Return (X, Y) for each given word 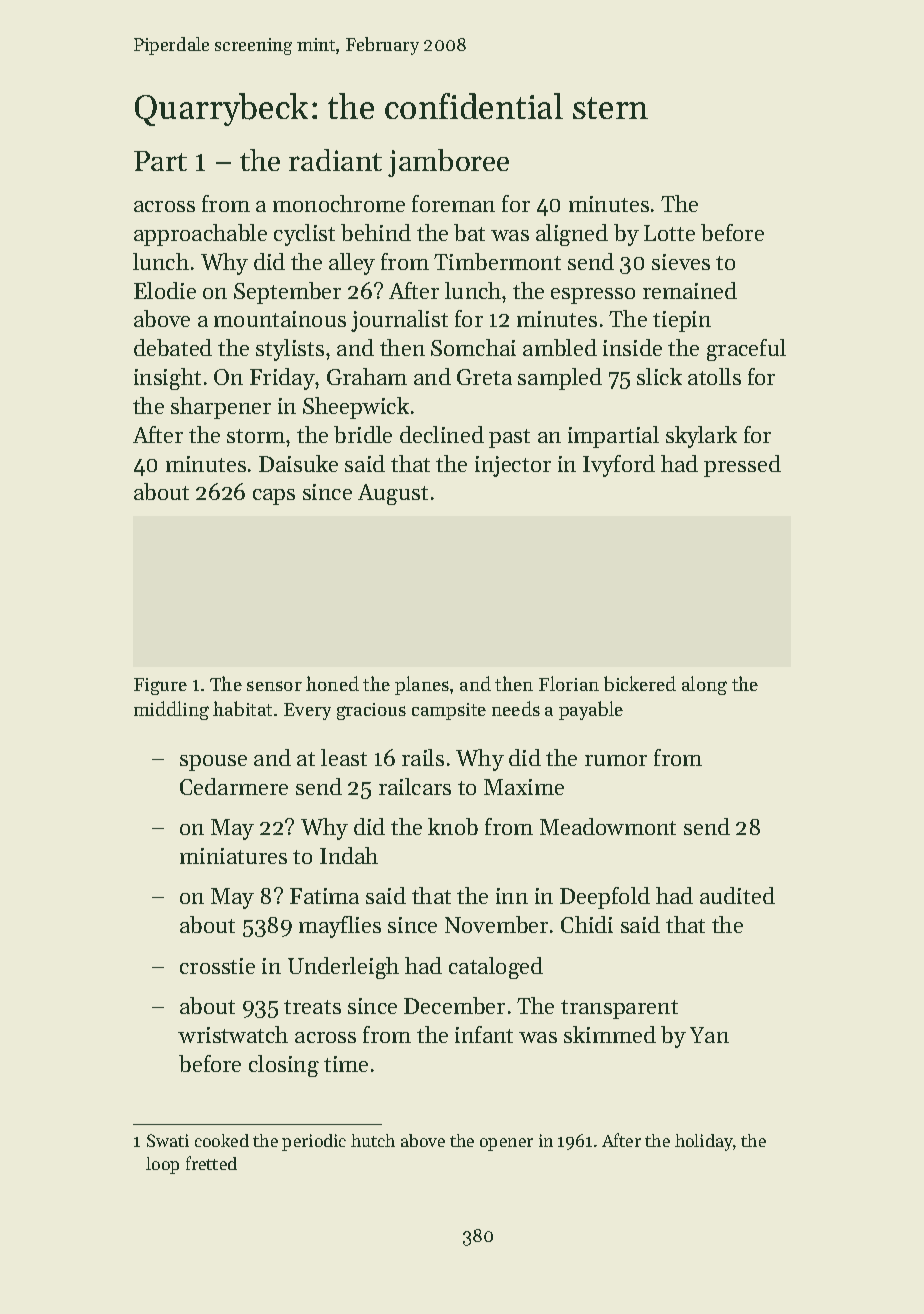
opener (506, 1144)
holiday (704, 1142)
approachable (200, 235)
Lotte (669, 233)
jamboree (448, 163)
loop (162, 1165)
